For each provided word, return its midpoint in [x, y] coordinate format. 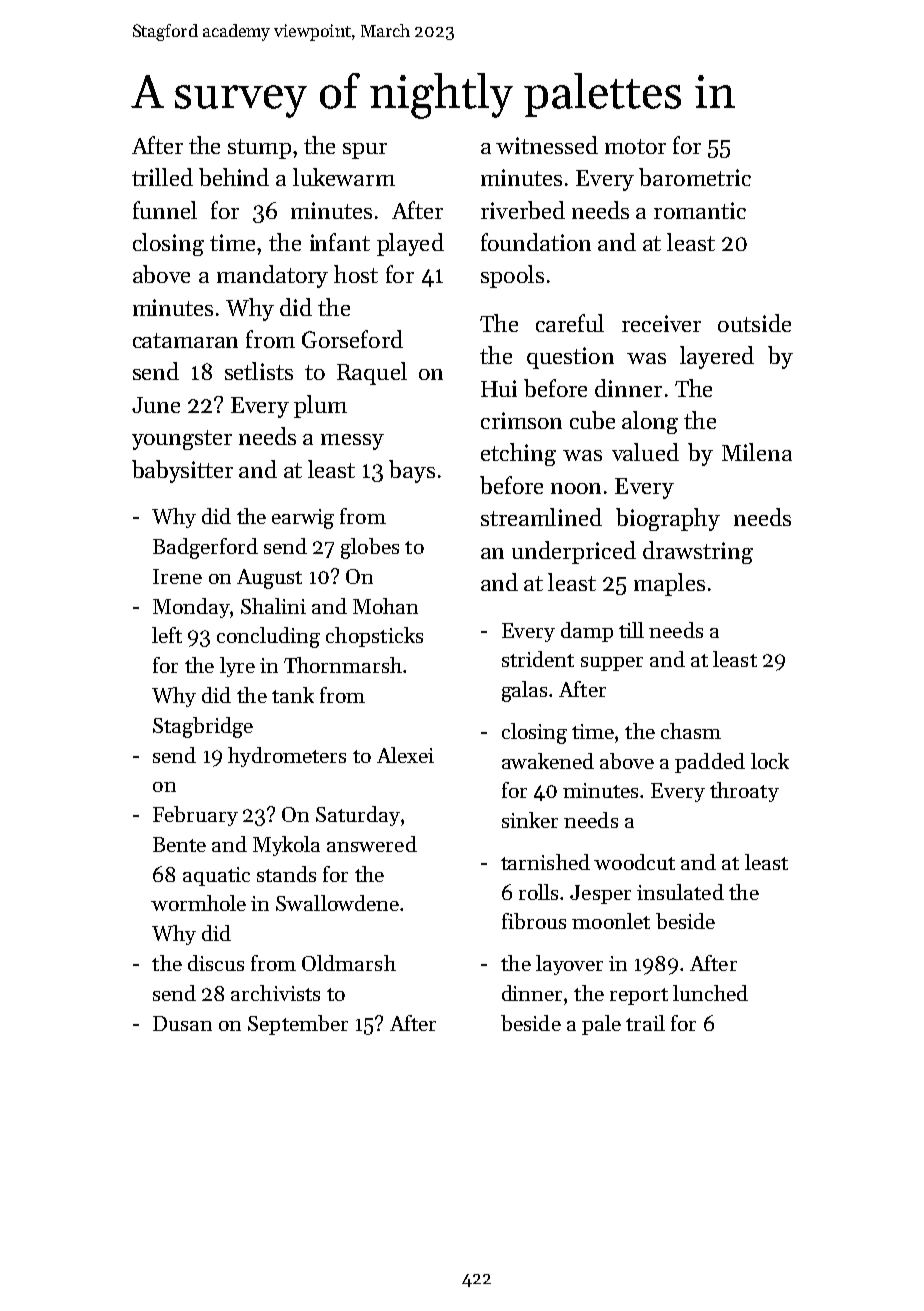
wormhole [198, 903]
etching [518, 454]
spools [512, 276]
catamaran [185, 340]
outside [754, 323]
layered [717, 357]
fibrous [534, 921]
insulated [680, 892]
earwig [303, 519]
